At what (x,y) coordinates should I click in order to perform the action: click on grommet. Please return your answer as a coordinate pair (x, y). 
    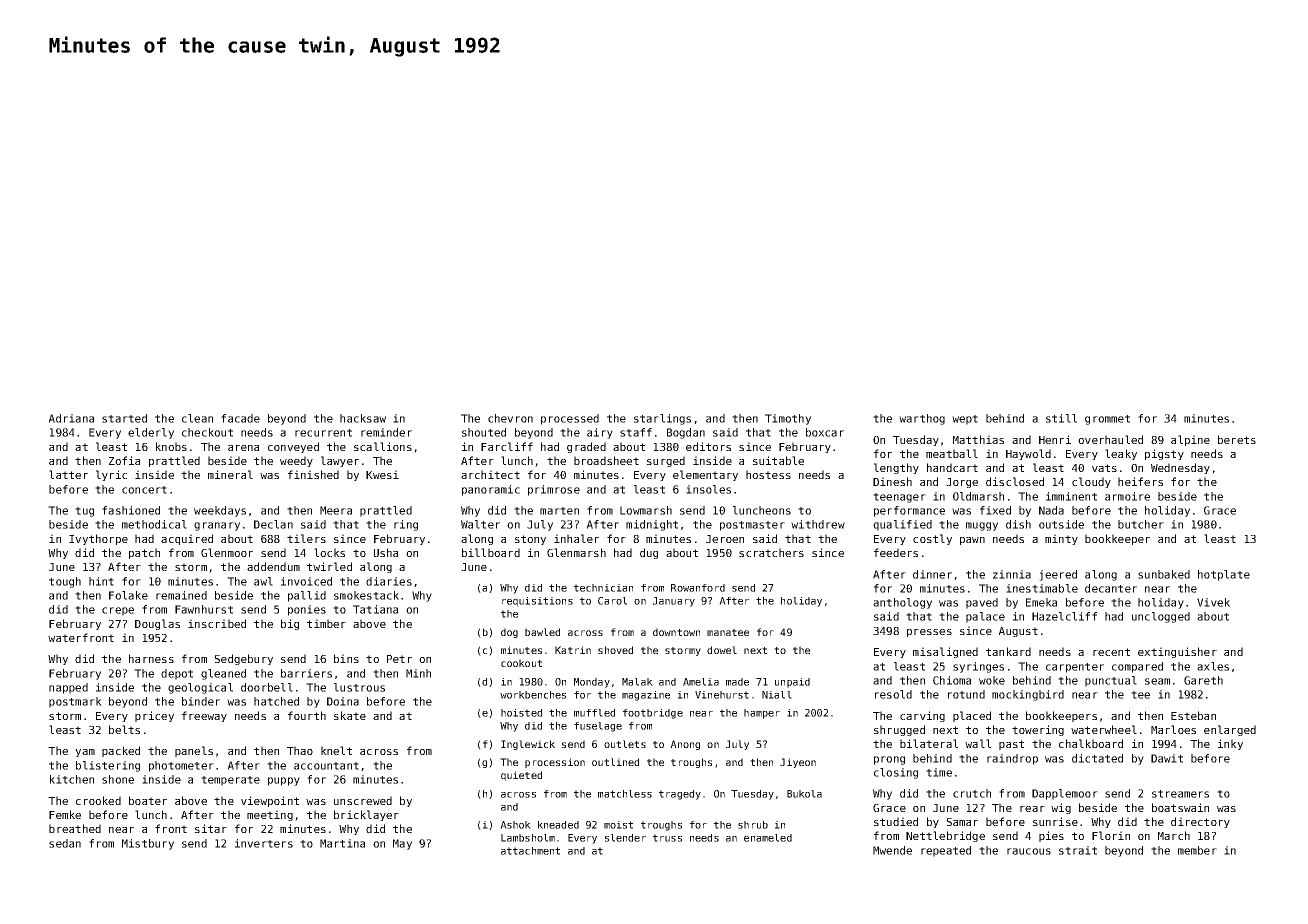
    Looking at the image, I should click on (1107, 420).
